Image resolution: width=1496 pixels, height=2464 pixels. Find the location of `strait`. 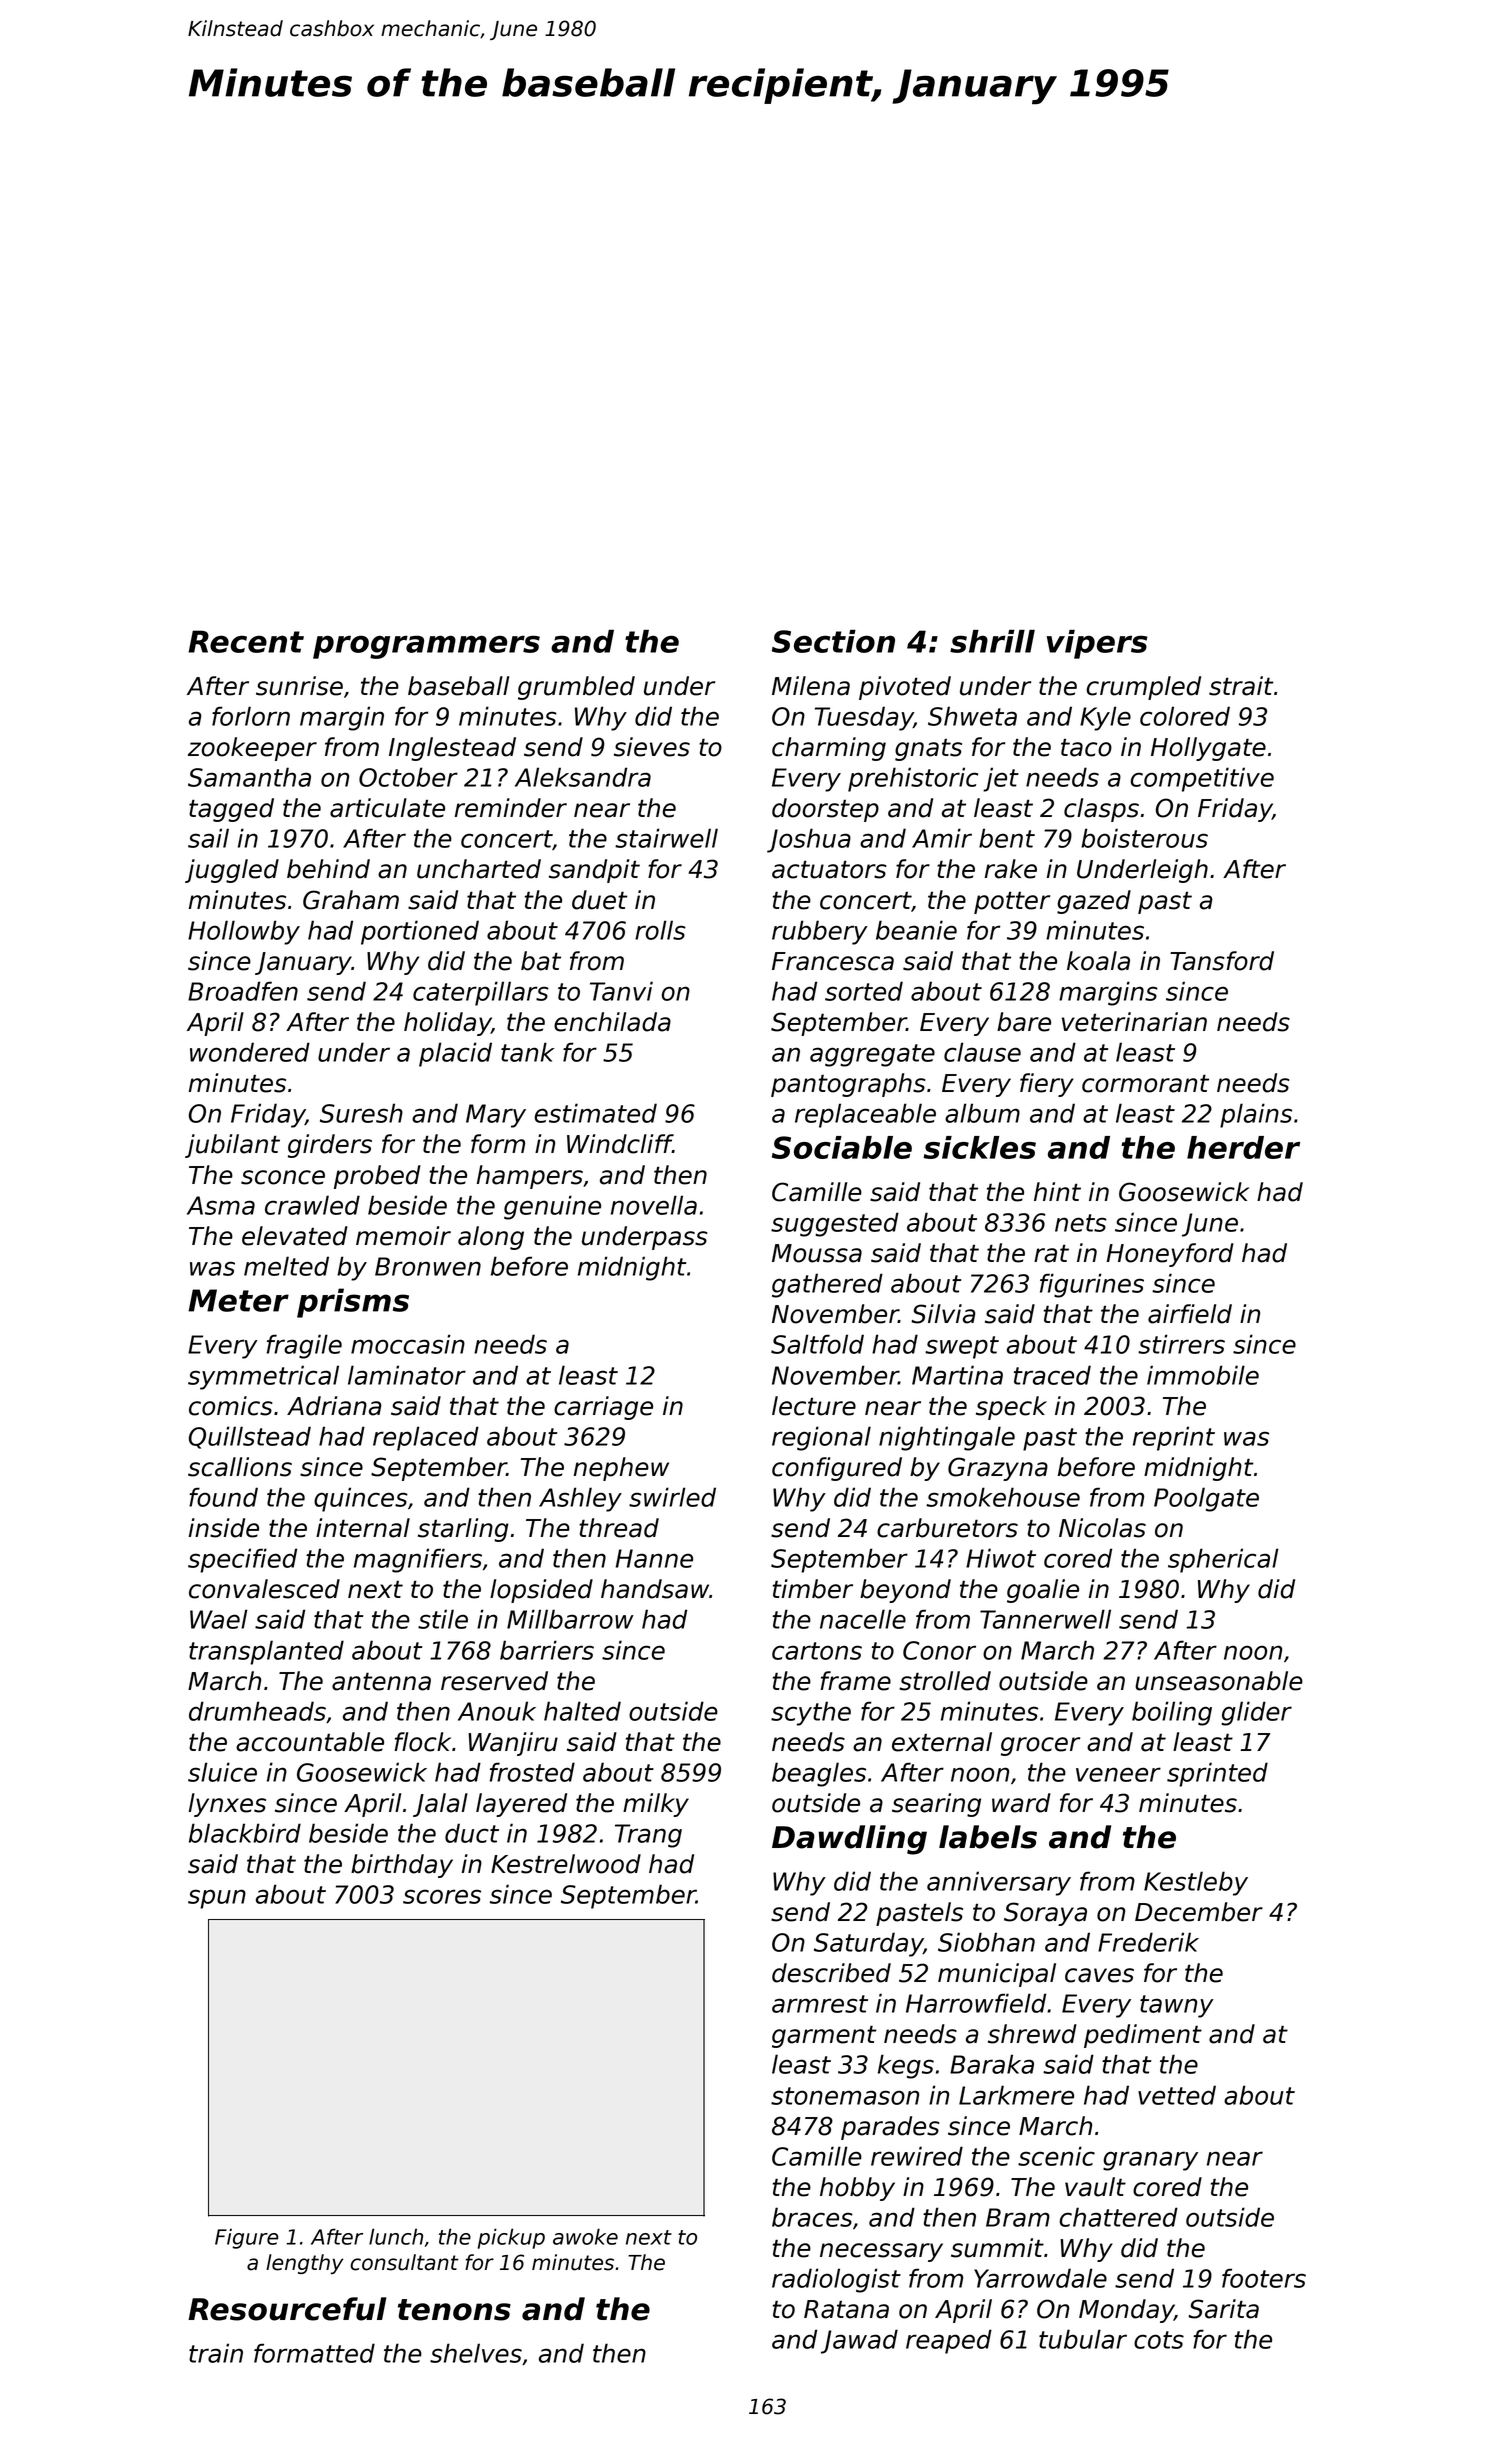

strait is located at coordinates (1241, 686).
